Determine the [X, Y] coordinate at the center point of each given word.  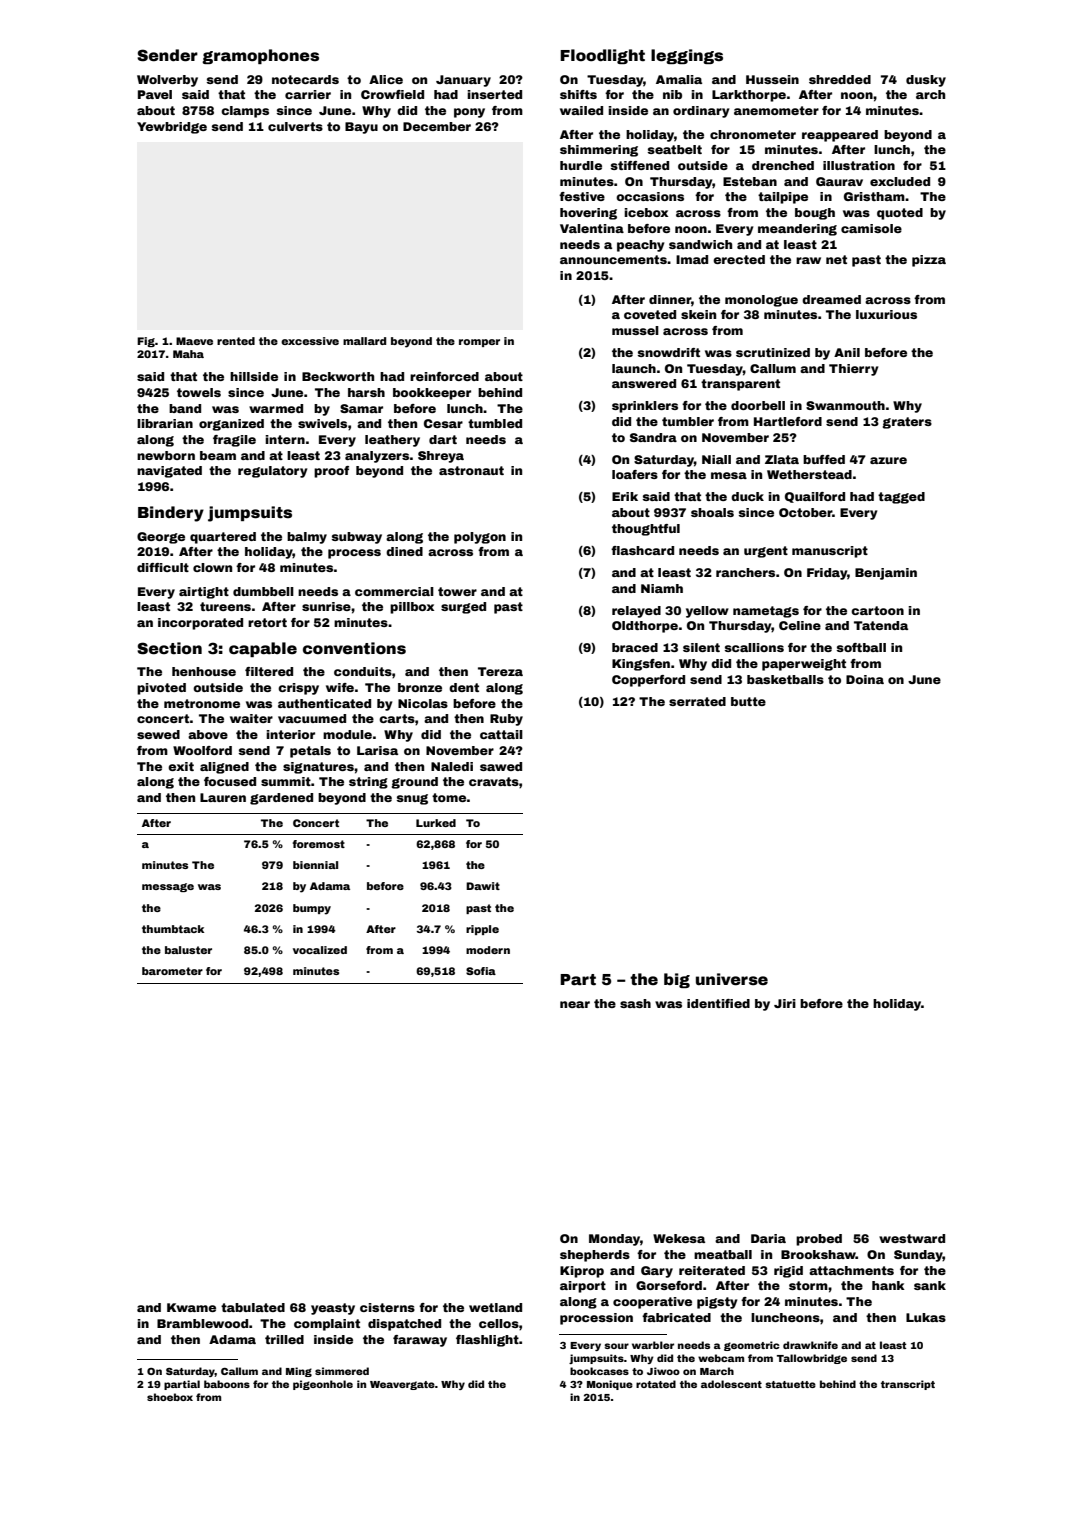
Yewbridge [172, 128]
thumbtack [173, 929]
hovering [588, 214]
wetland [495, 1307]
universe [732, 979]
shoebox [170, 1397]
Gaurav [839, 181]
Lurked [436, 823]
